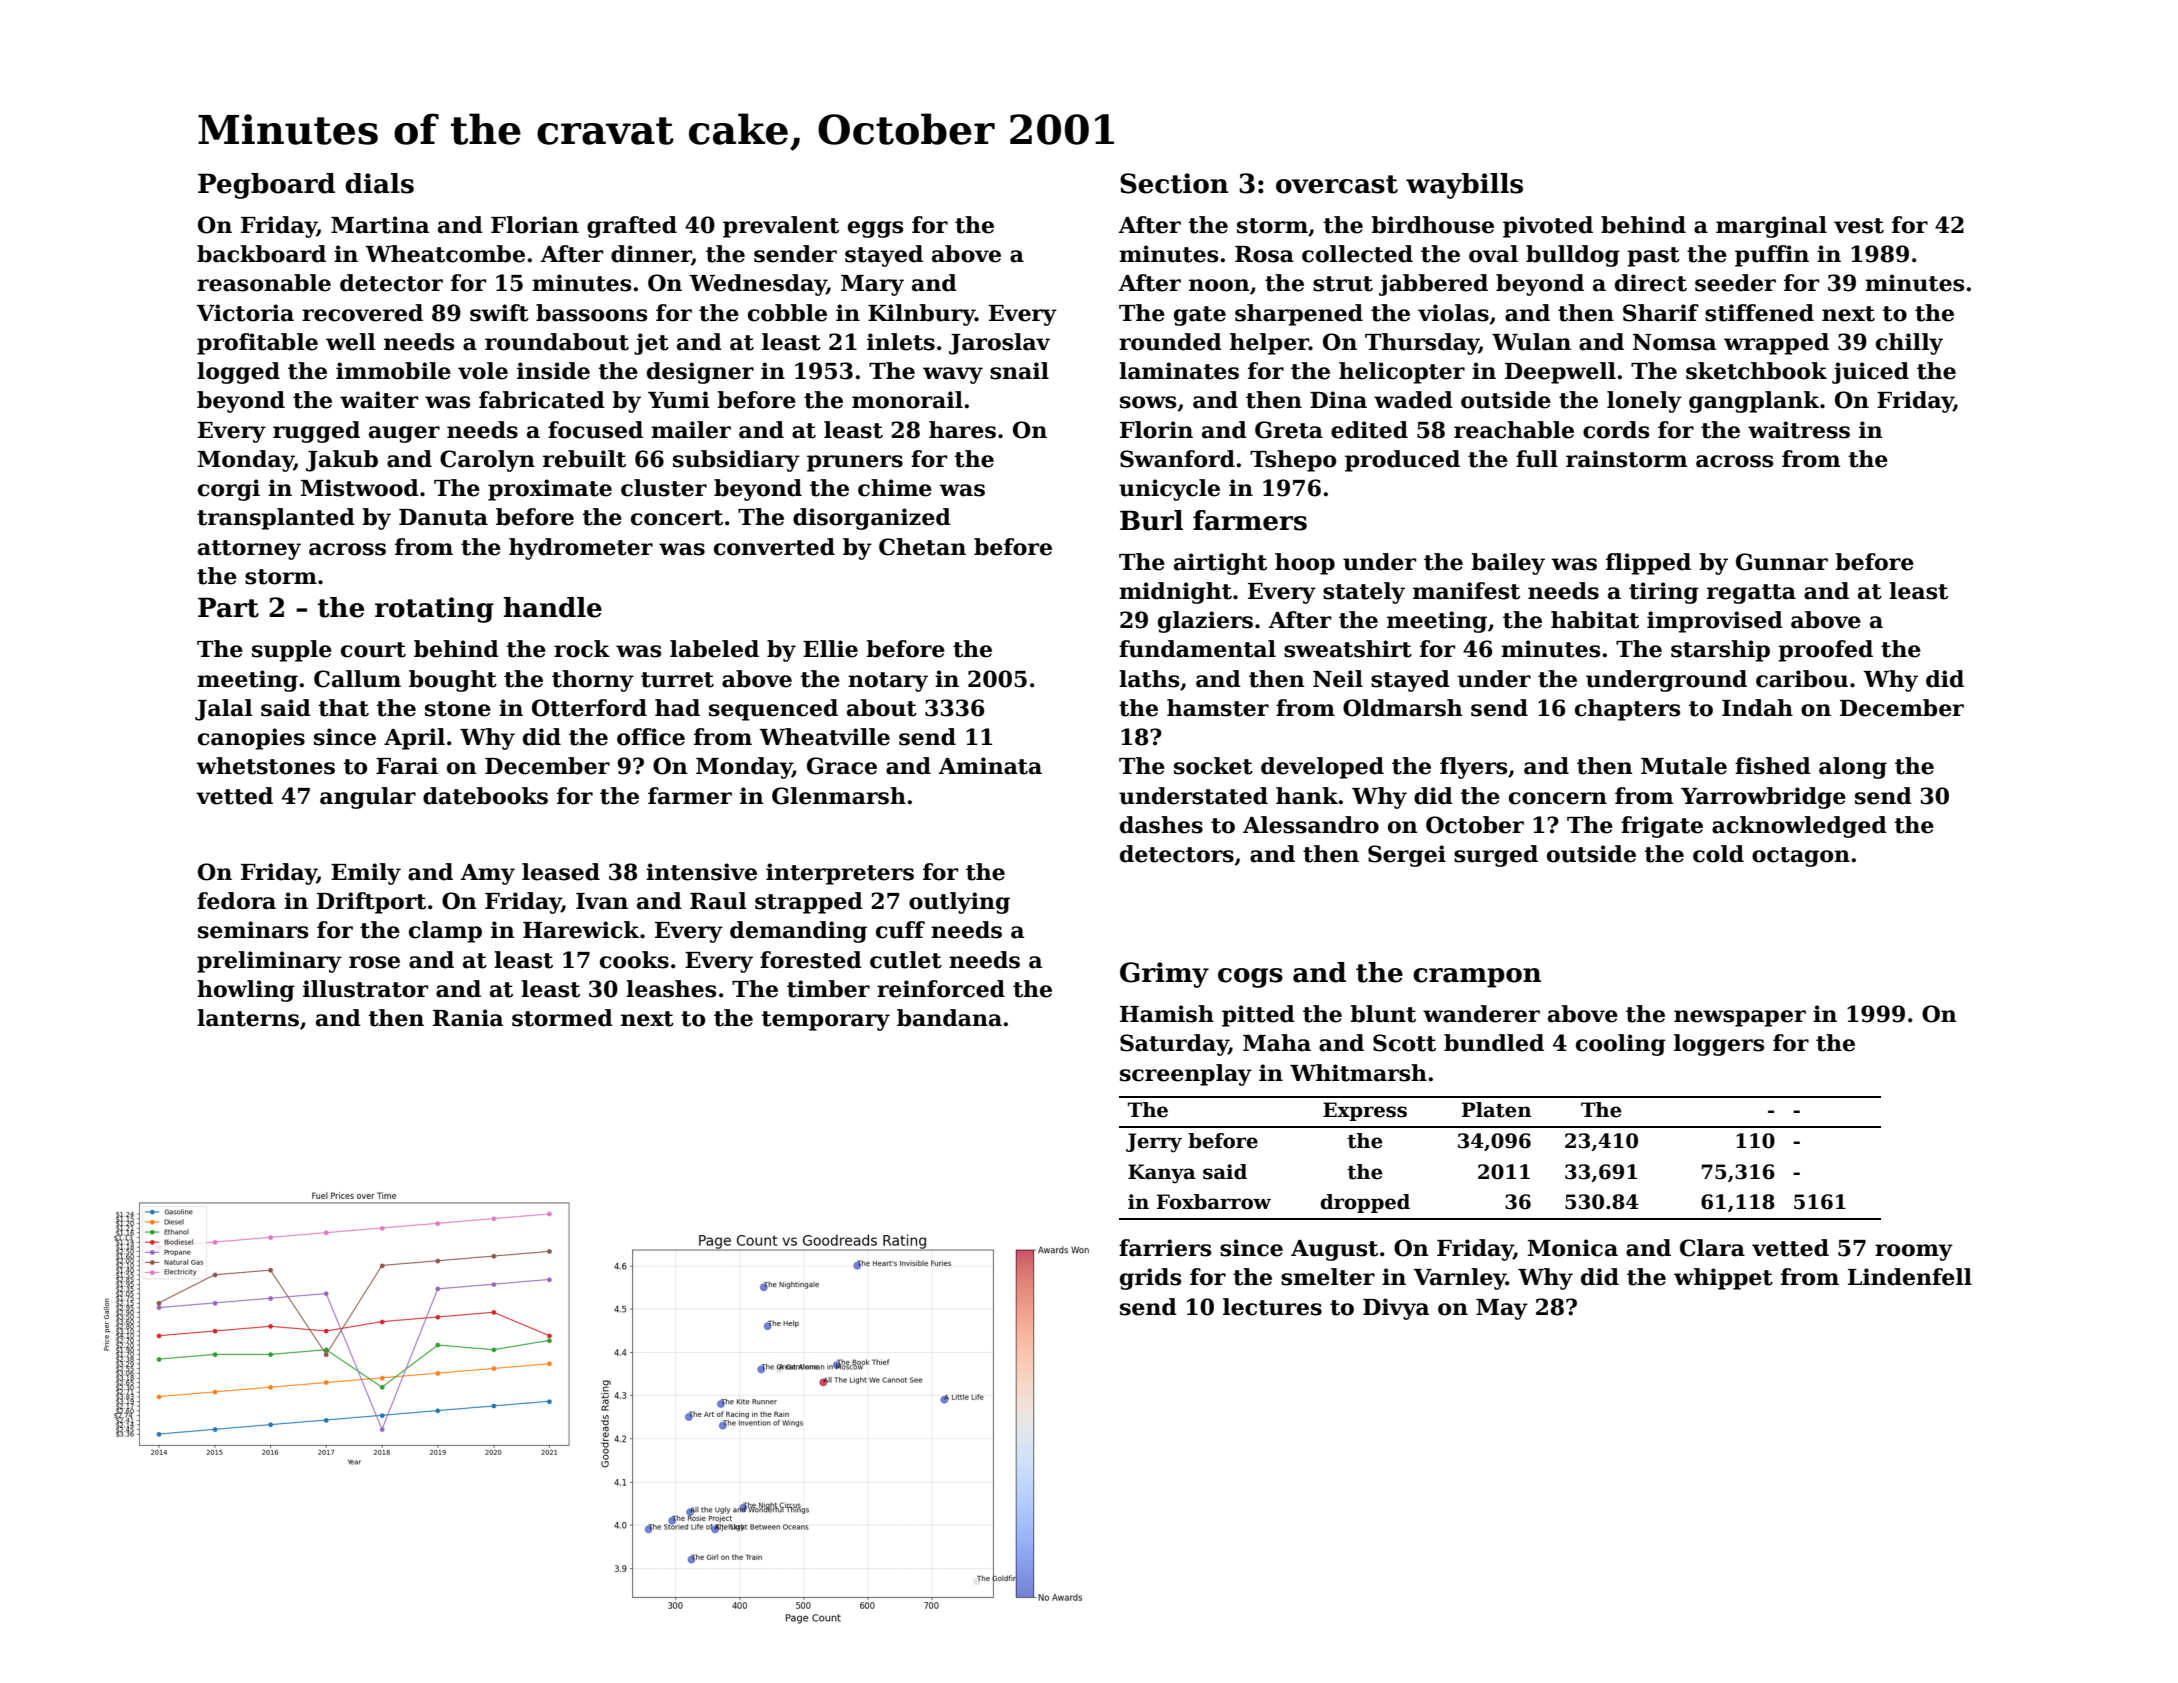  I want to click on outlying, so click(959, 903).
